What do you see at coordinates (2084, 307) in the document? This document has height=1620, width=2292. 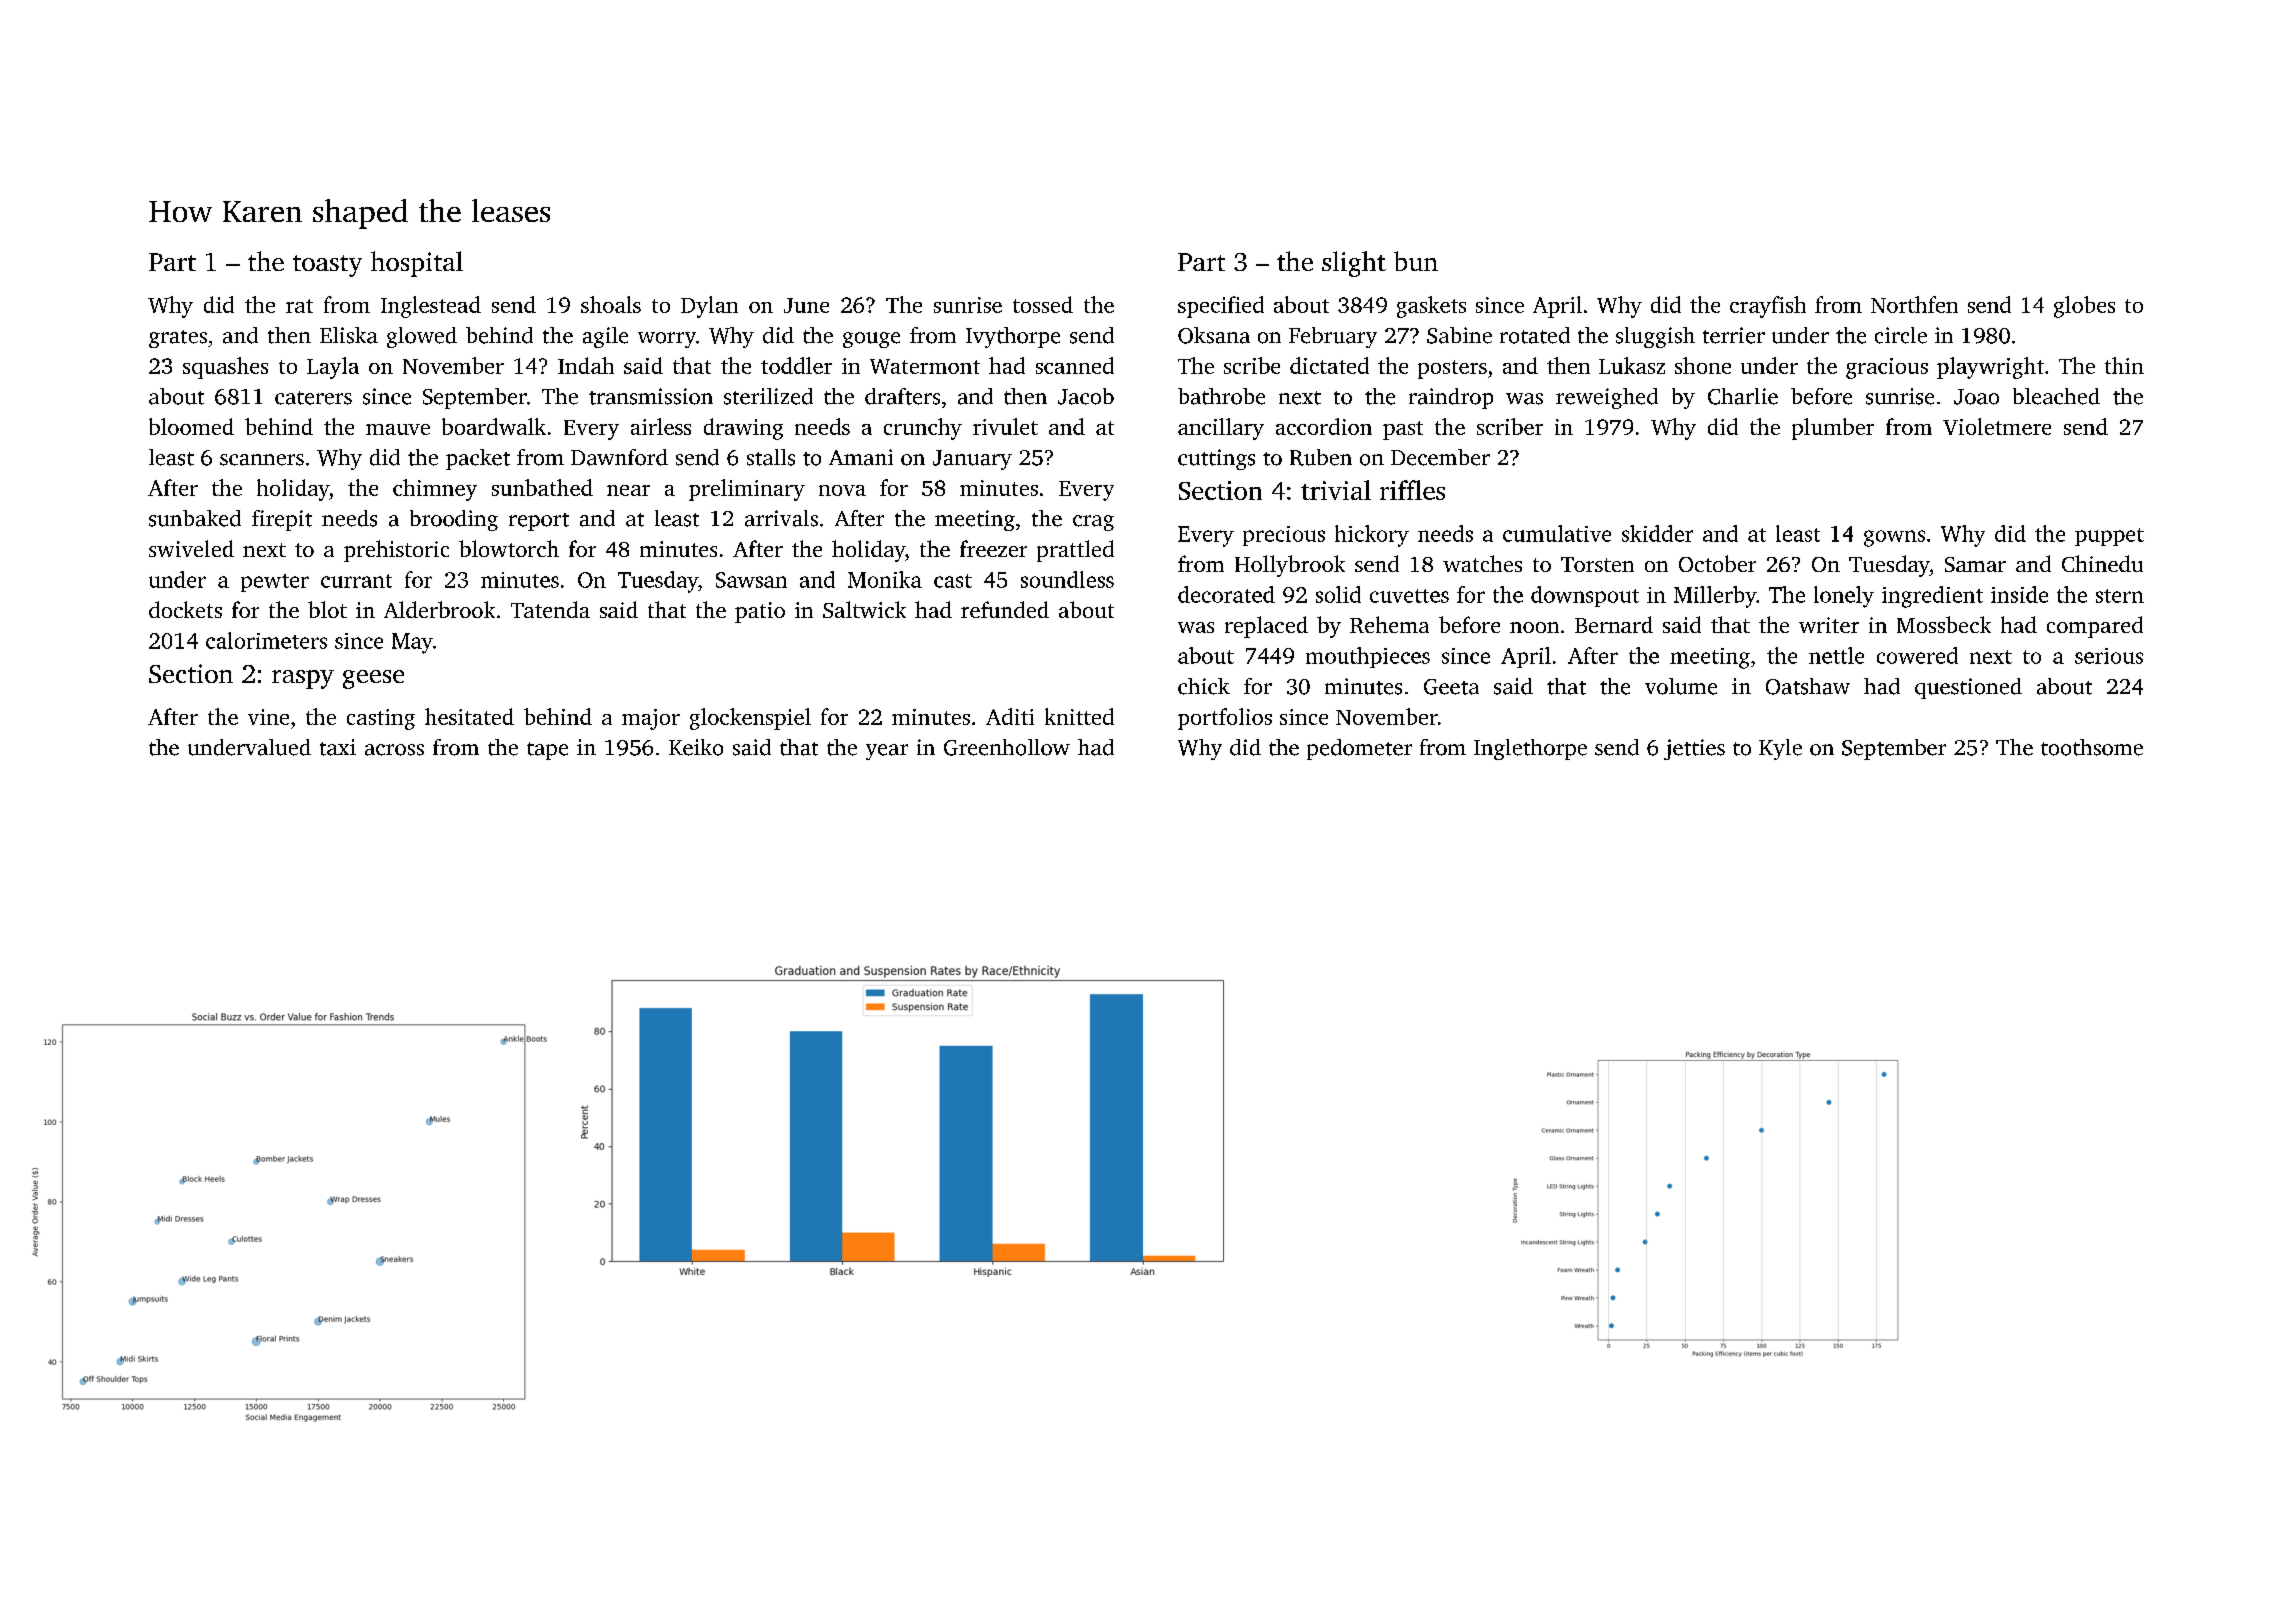 I see `globes` at bounding box center [2084, 307].
